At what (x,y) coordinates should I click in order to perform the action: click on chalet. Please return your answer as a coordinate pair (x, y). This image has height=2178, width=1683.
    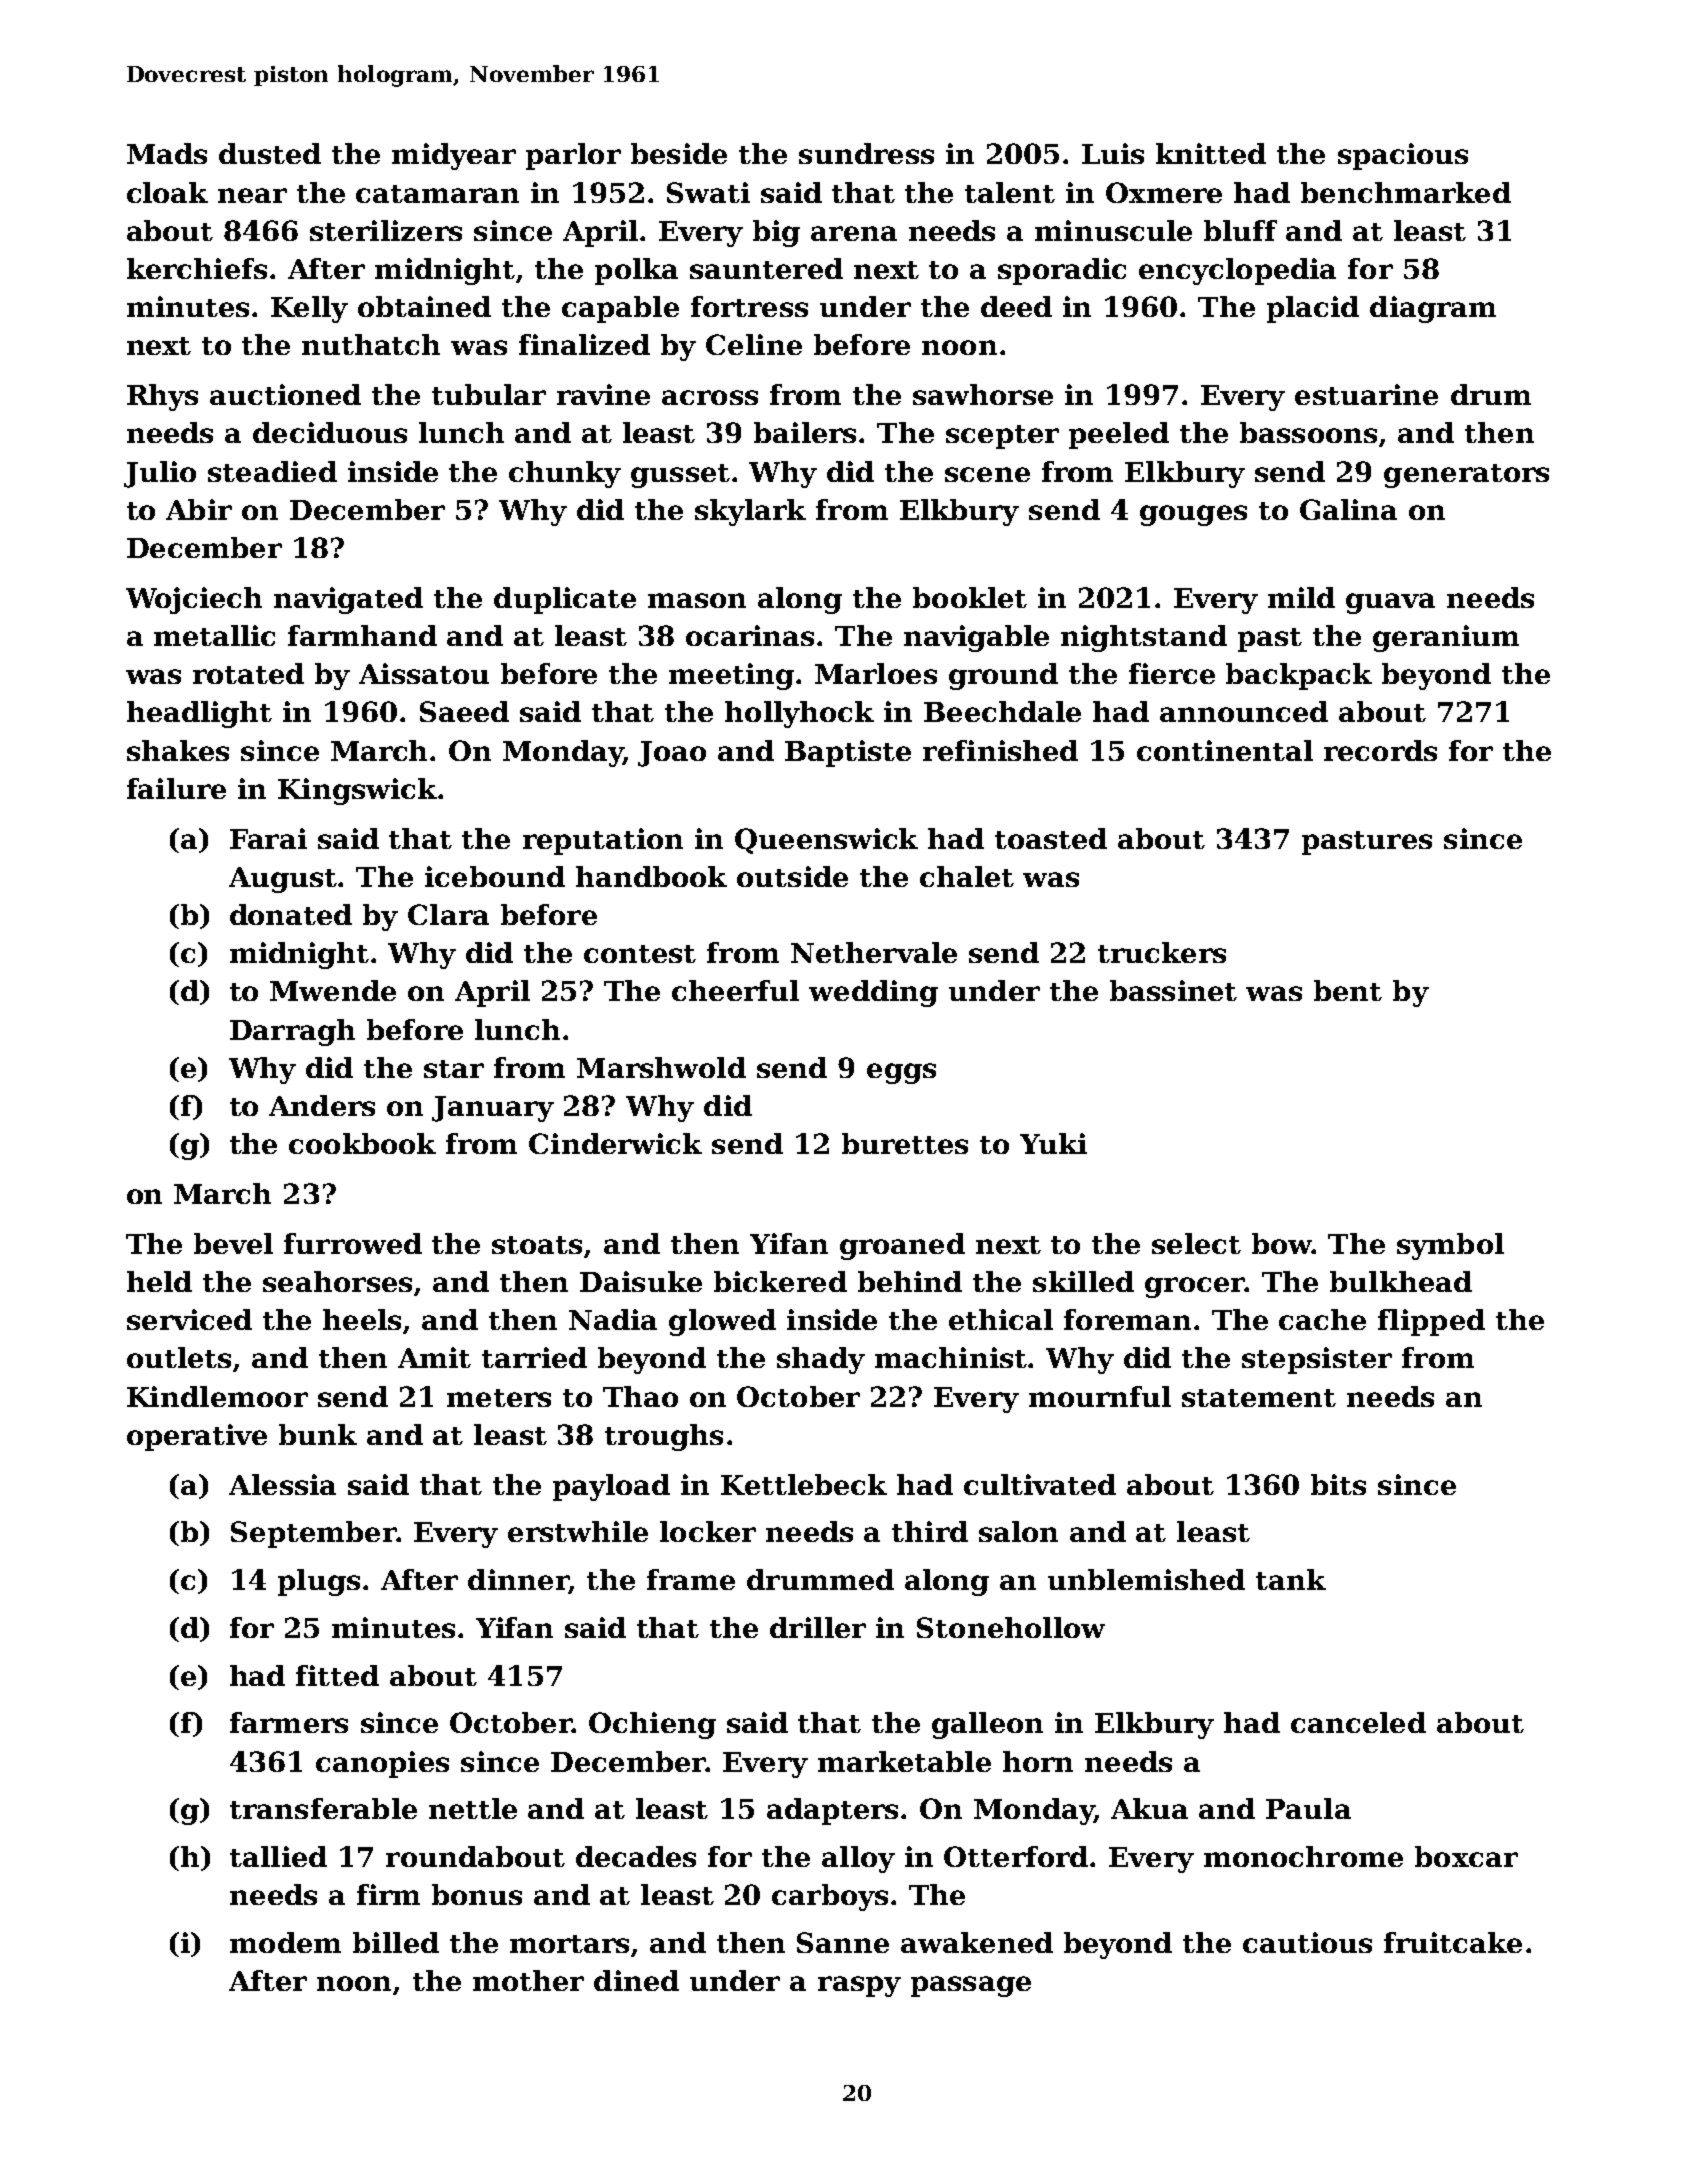
    Looking at the image, I should click on (967, 876).
